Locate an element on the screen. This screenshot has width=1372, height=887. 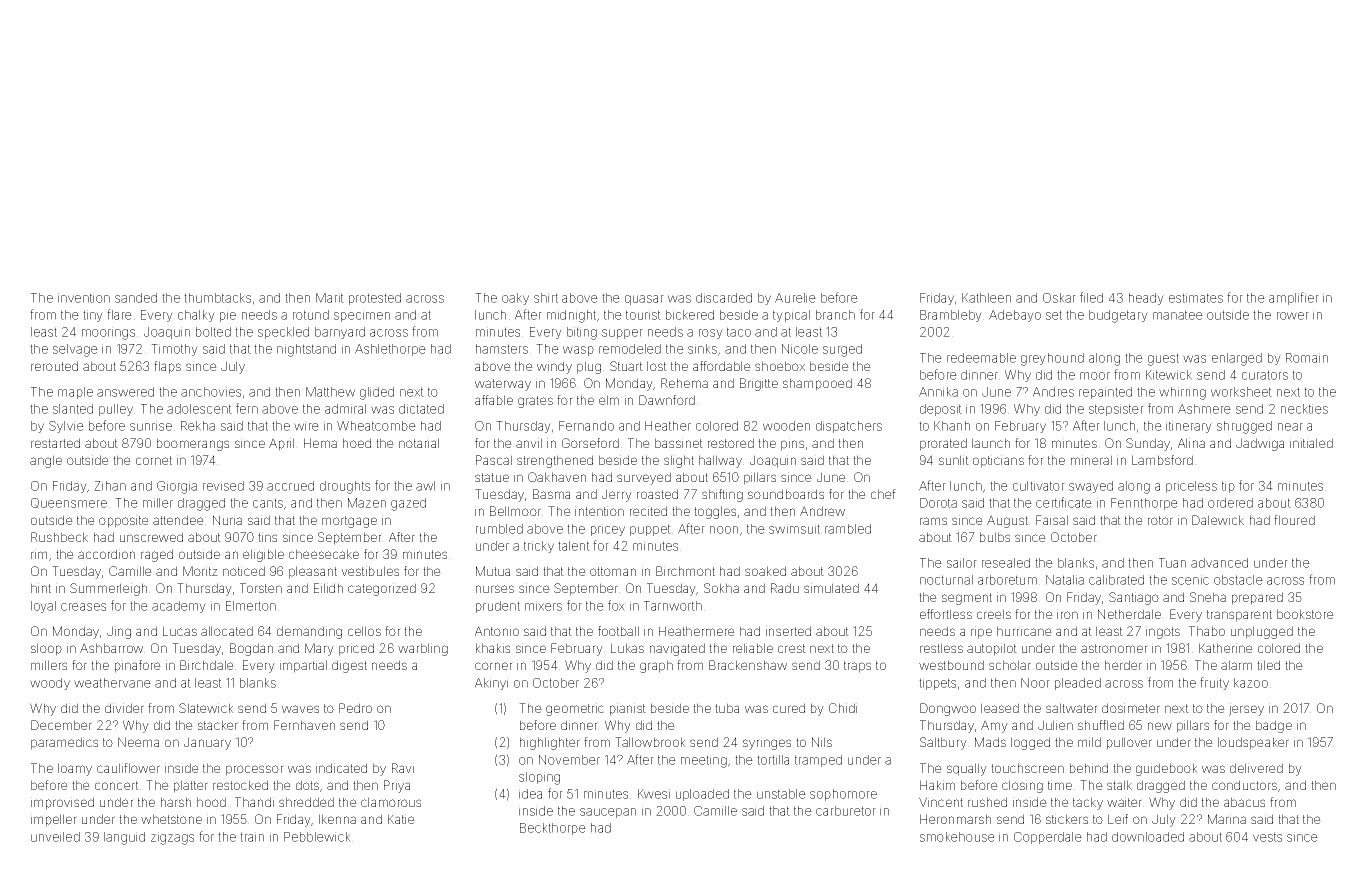
accrued is located at coordinates (290, 486).
